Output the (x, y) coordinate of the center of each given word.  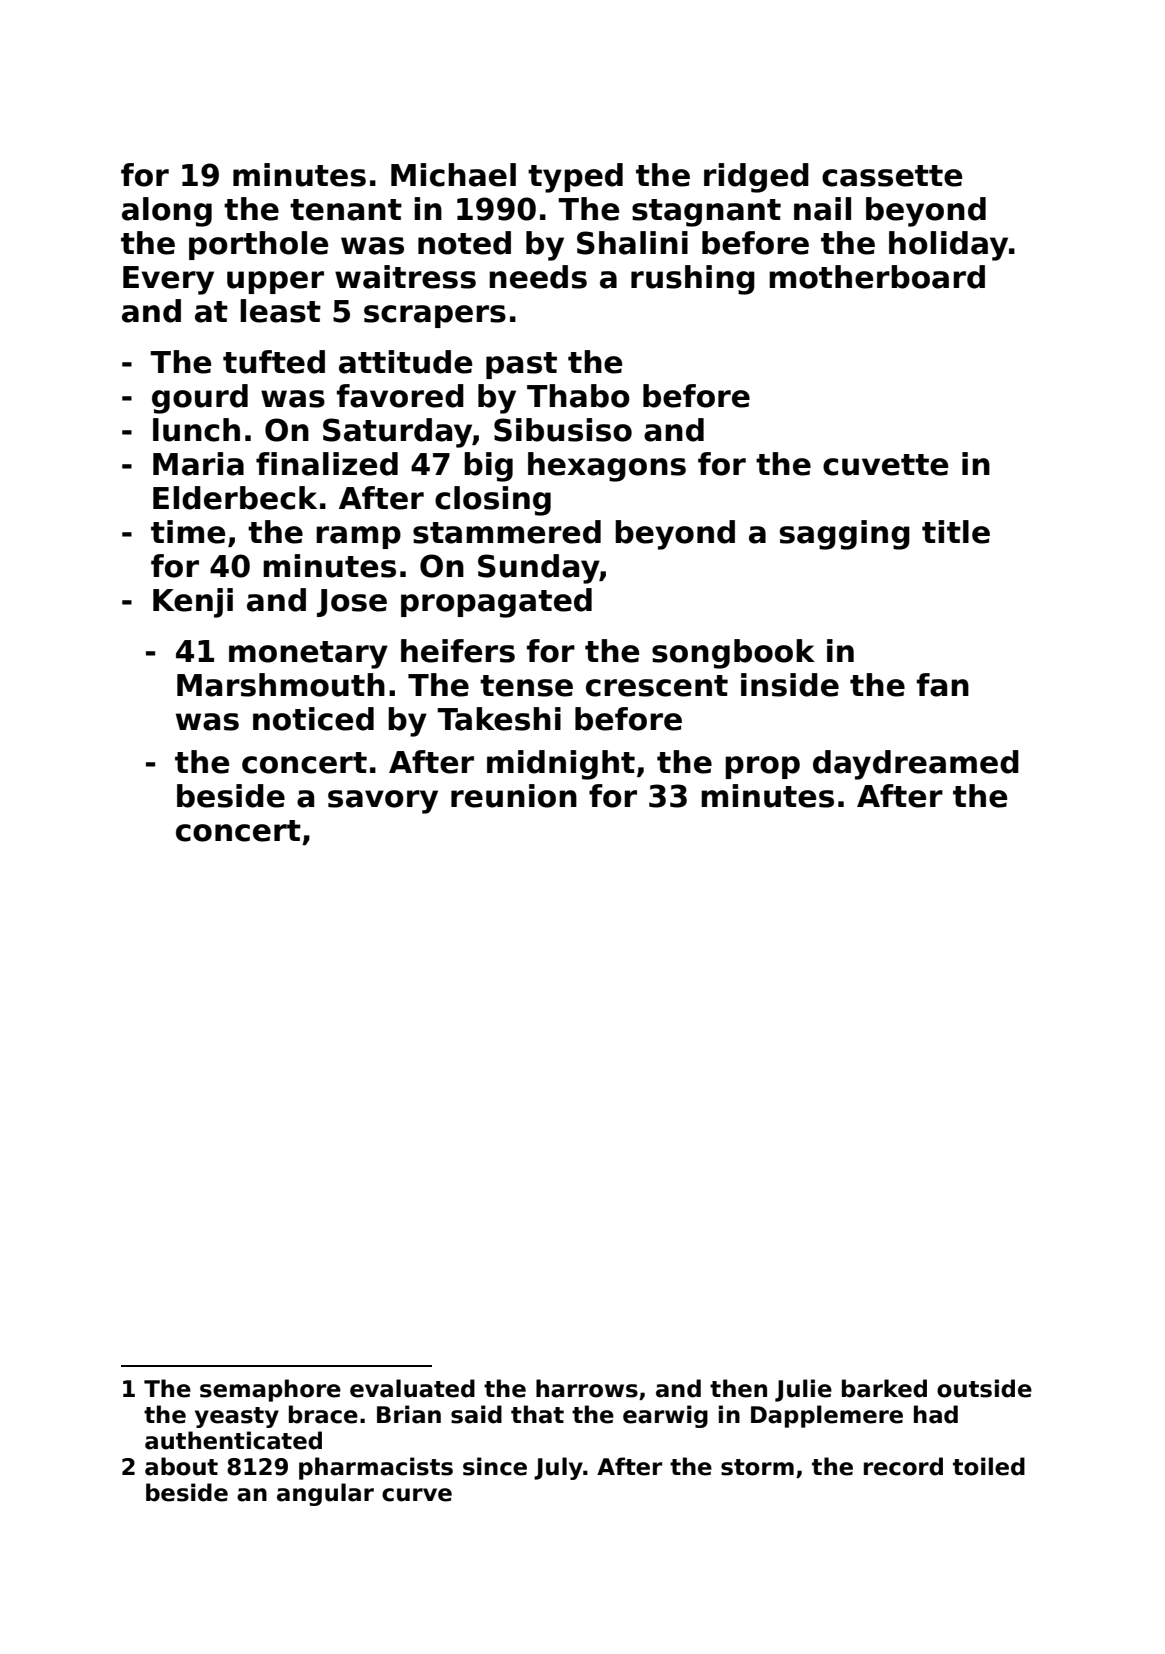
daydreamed (916, 765)
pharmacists (376, 1468)
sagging (845, 535)
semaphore (270, 1390)
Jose (352, 603)
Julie (803, 1390)
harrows (587, 1388)
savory (383, 802)
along (167, 212)
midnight (561, 765)
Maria (198, 464)
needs (538, 277)
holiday (948, 246)
